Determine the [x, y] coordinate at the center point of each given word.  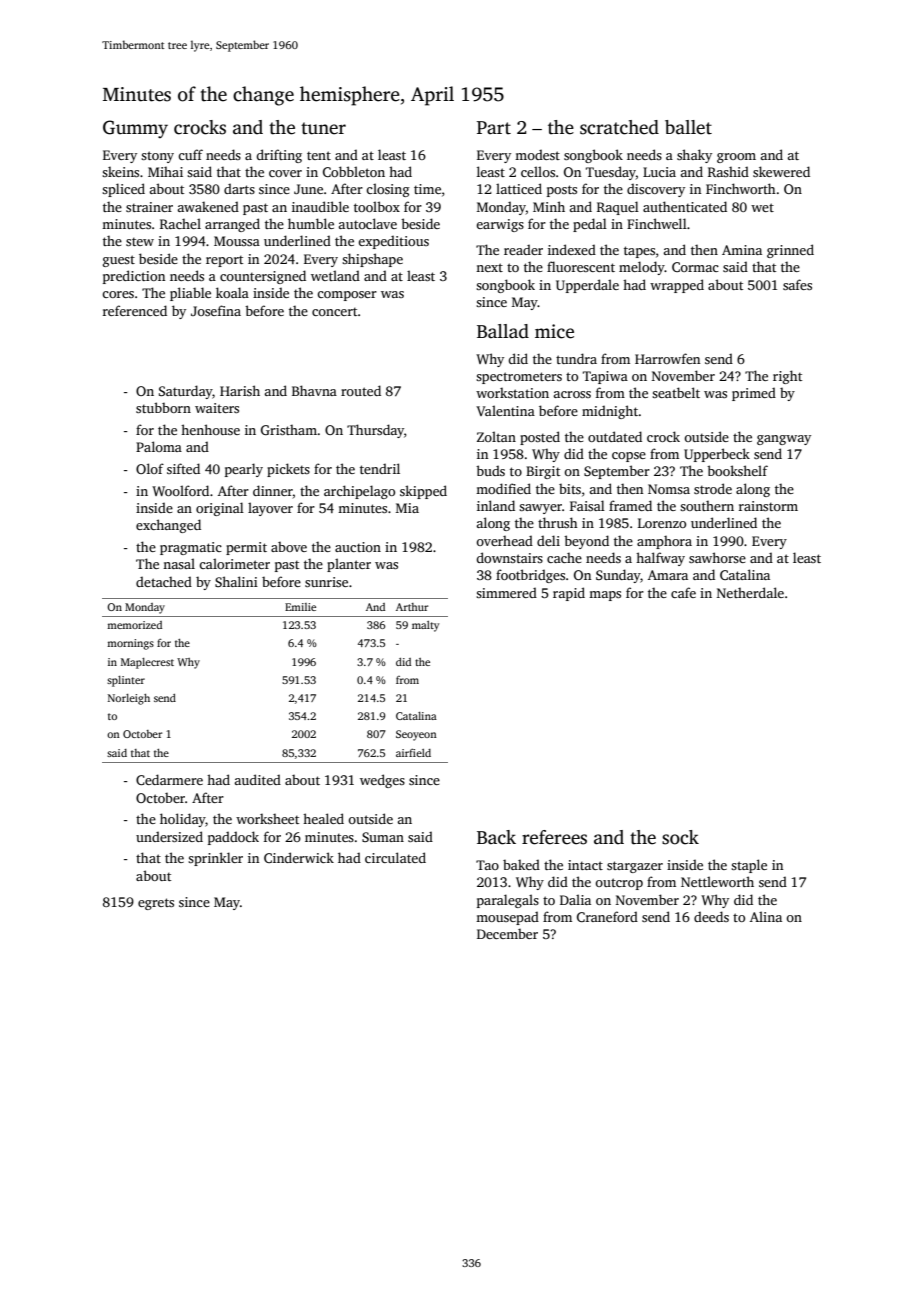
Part [494, 128]
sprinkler [215, 859]
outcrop [619, 884]
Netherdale [750, 592]
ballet [688, 127]
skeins [120, 171]
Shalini [236, 581]
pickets [288, 470]
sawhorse [717, 557]
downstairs [510, 557]
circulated [395, 857]
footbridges [530, 576]
